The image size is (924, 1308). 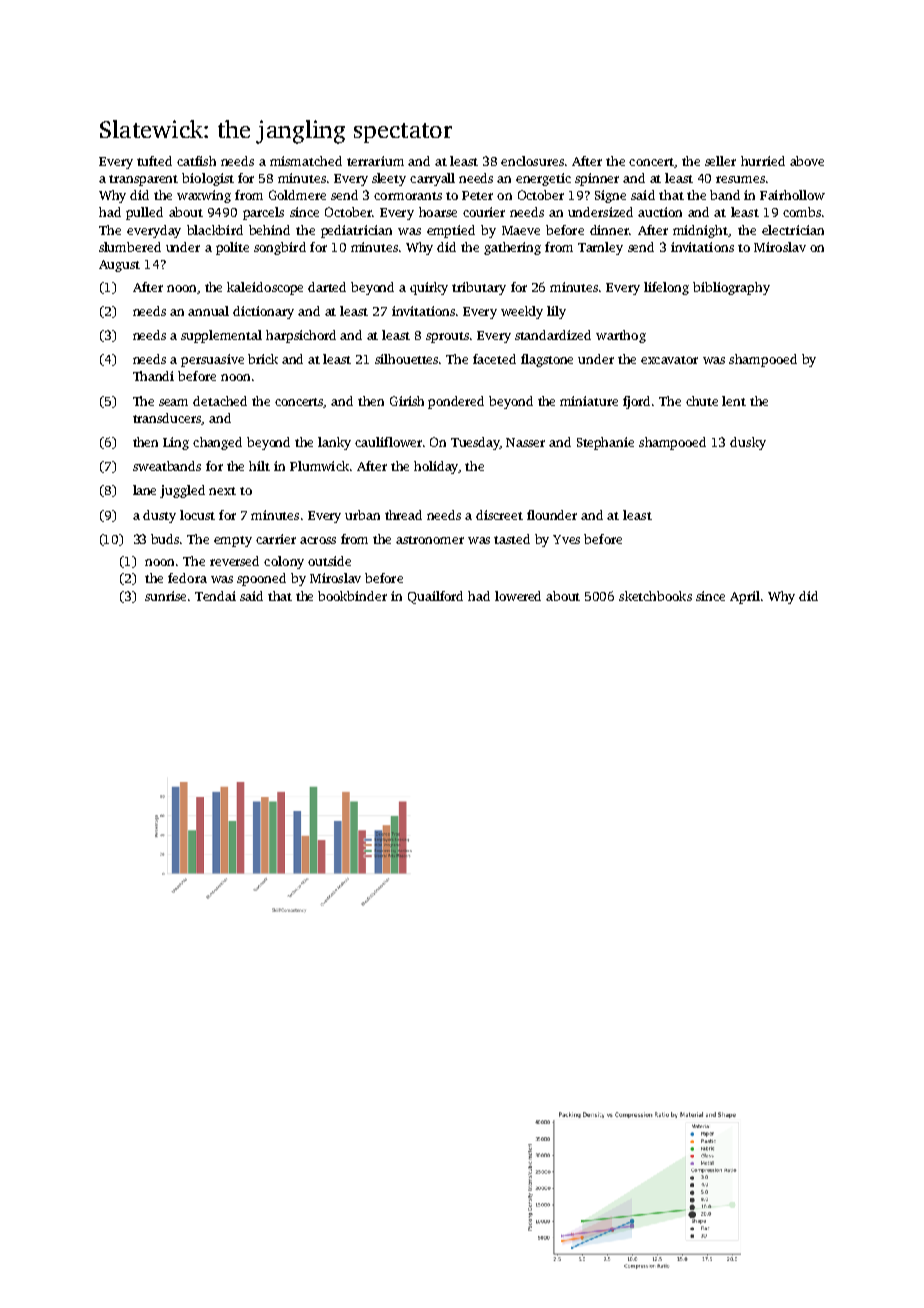 I want to click on sleety, so click(x=389, y=179).
